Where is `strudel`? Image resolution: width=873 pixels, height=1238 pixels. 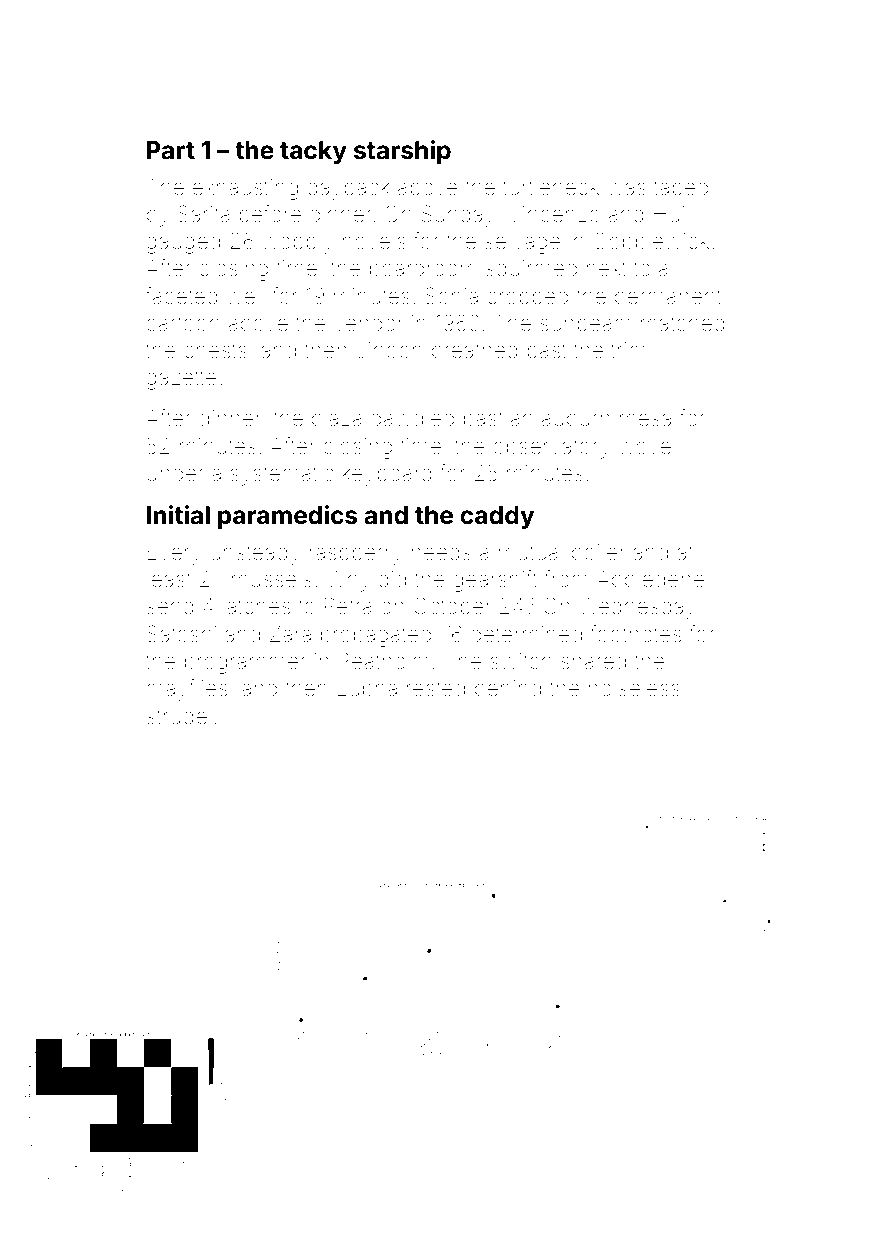 strudel is located at coordinates (179, 716).
